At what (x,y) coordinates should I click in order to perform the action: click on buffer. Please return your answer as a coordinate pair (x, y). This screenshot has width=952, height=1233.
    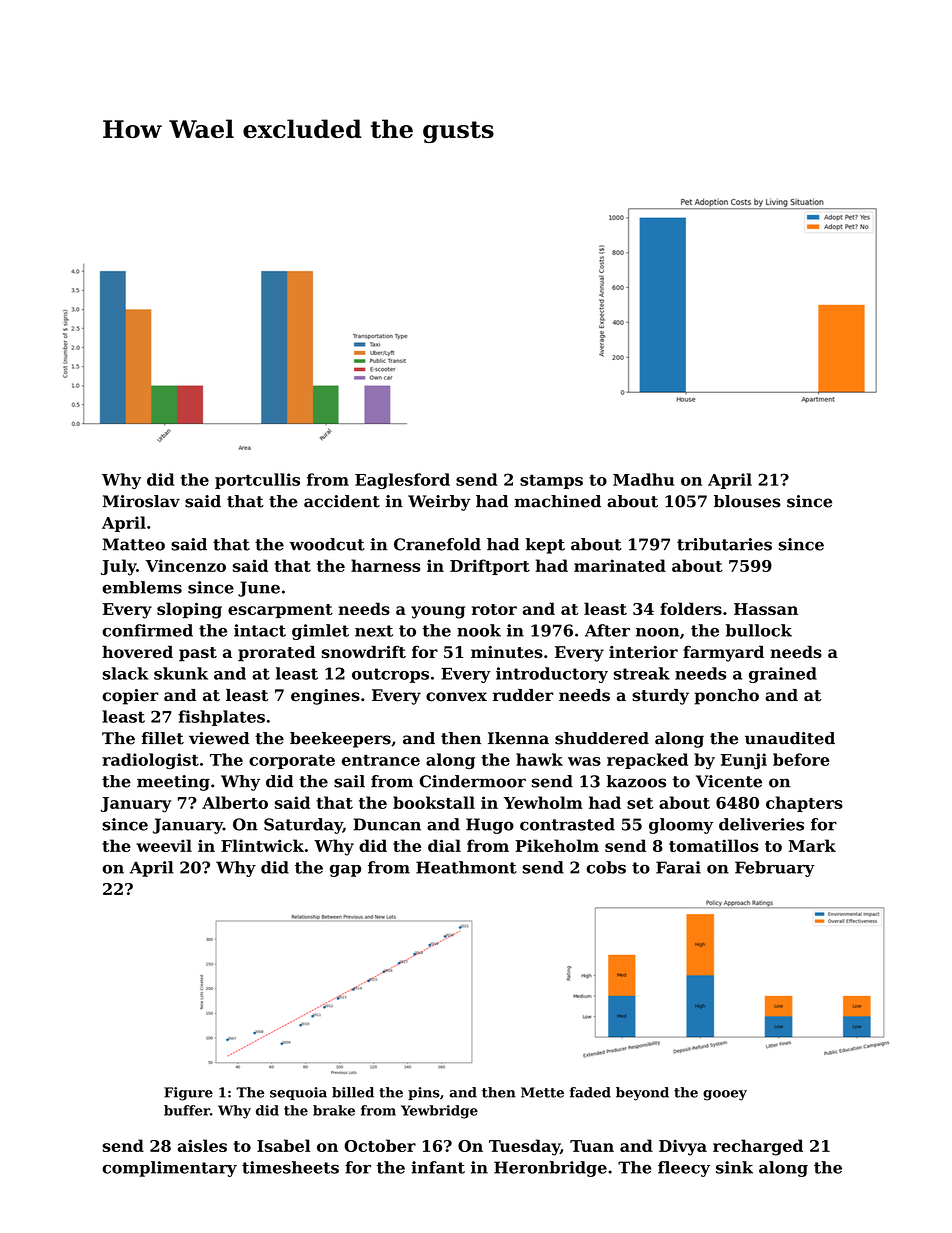
    Looking at the image, I should click on (187, 1110).
